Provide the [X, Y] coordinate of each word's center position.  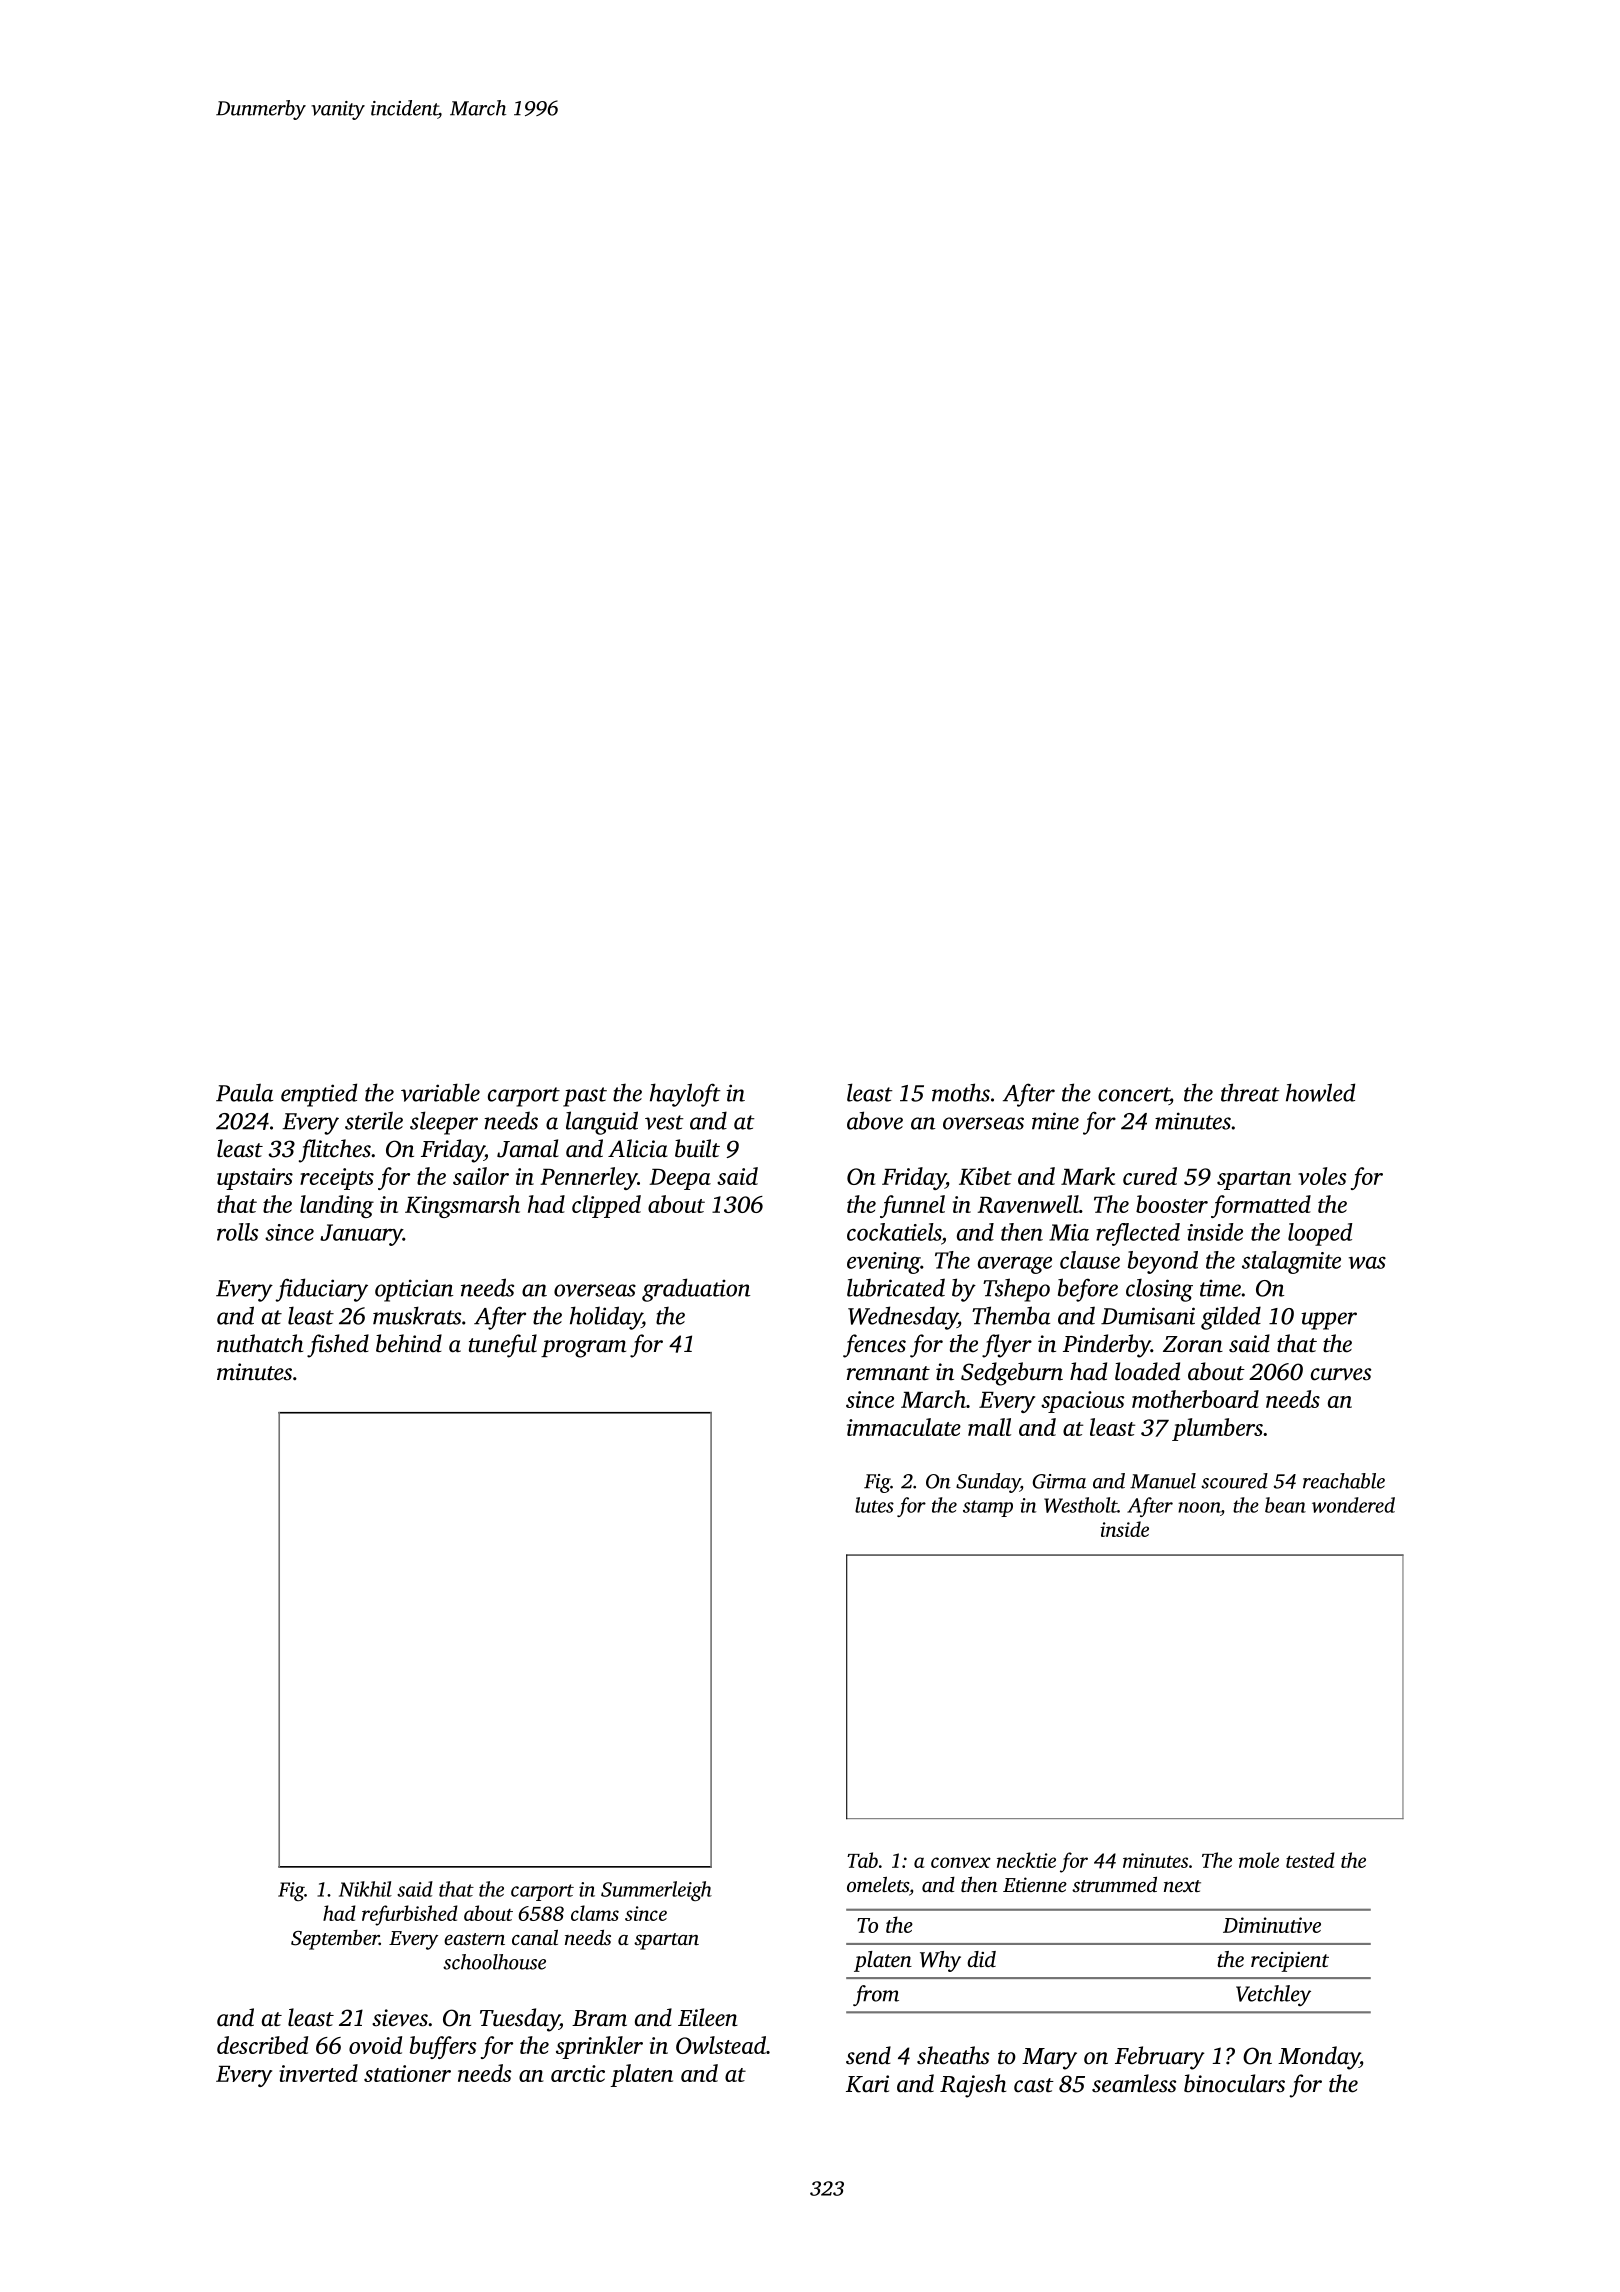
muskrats [417, 1315]
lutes [874, 1505]
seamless [1134, 2083]
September [335, 1940]
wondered [1353, 1505]
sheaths [953, 2055]
